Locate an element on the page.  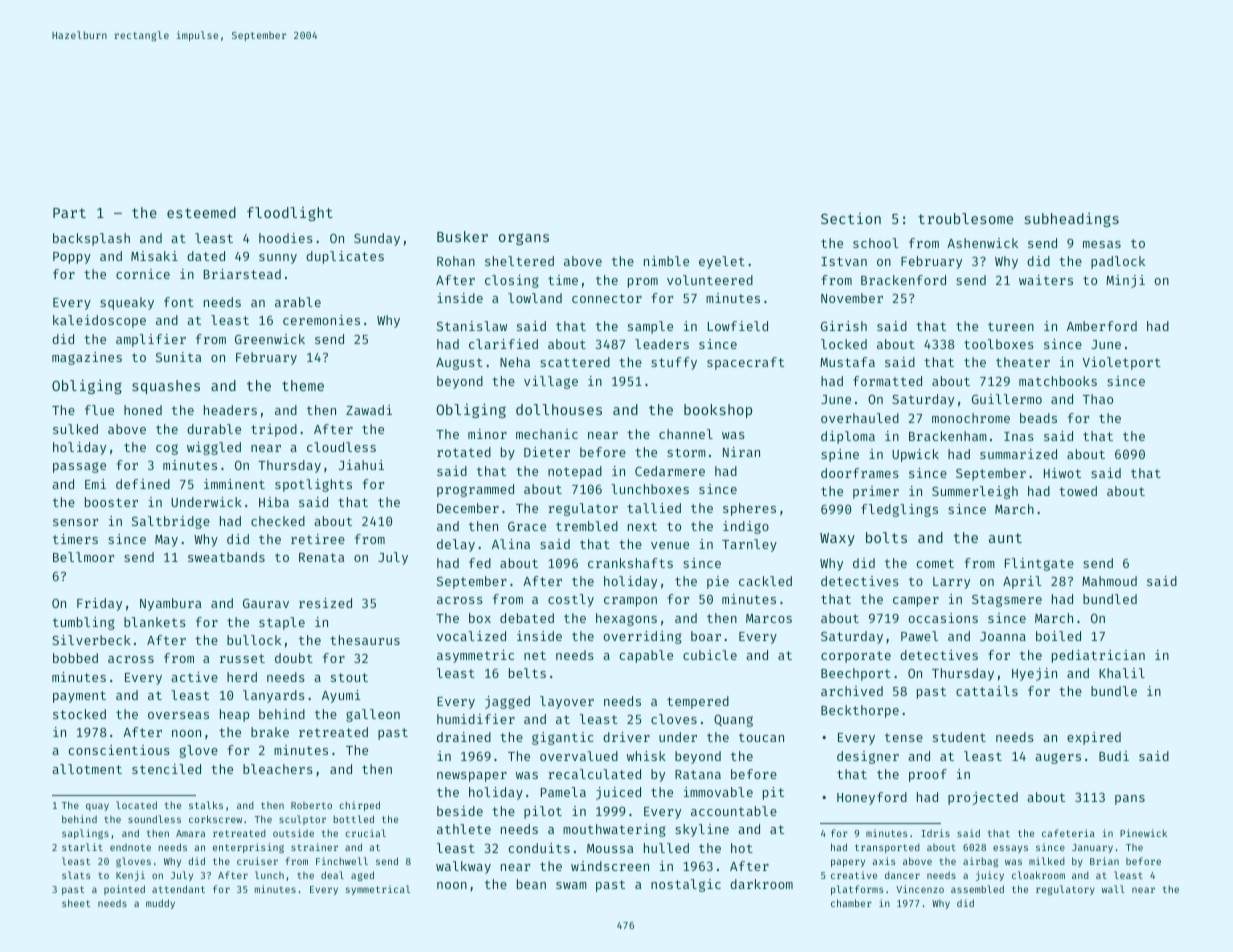
troublesome is located at coordinates (965, 218).
